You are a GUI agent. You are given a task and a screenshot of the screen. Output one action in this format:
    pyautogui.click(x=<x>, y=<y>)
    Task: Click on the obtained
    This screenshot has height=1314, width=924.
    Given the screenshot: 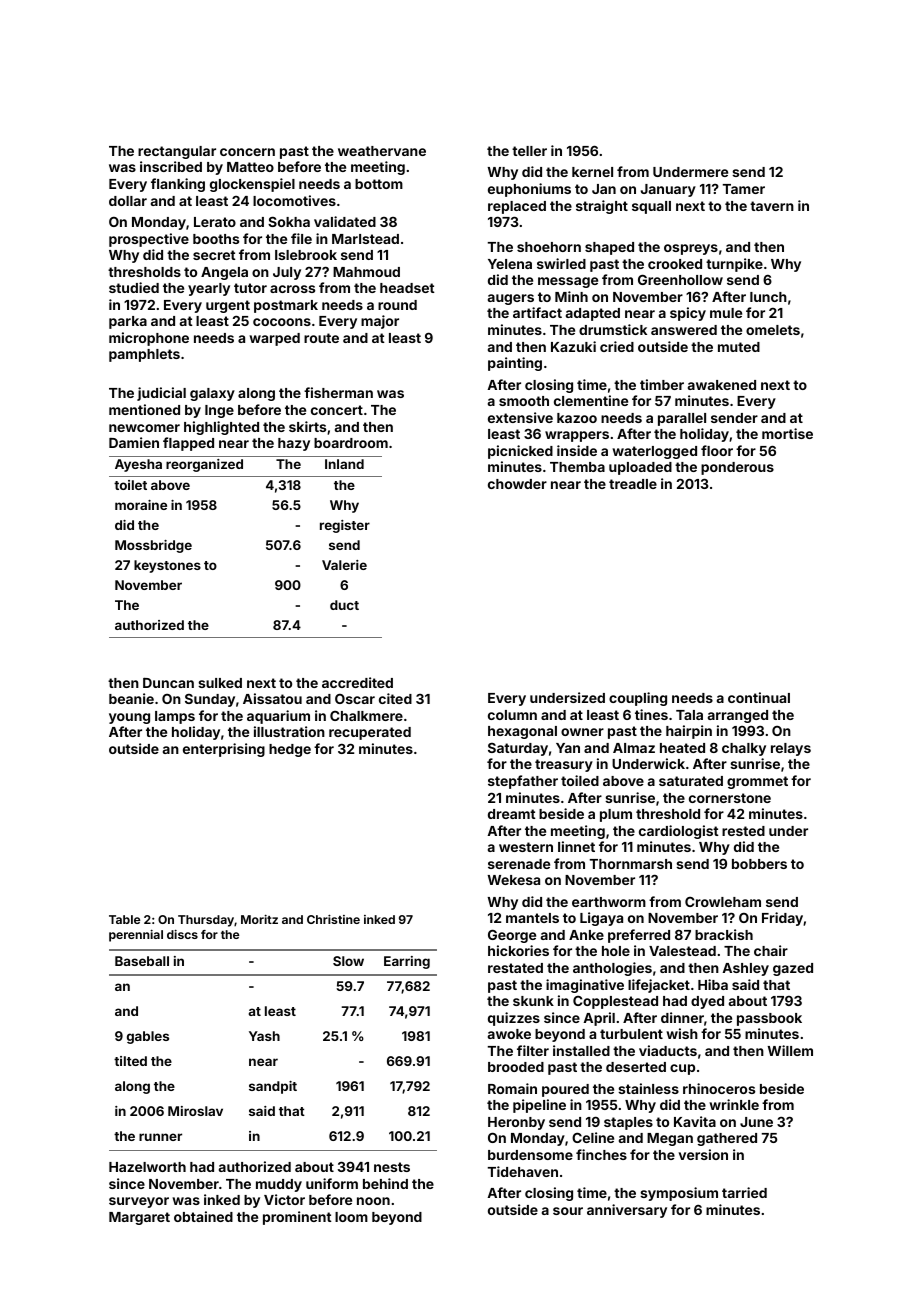 What is the action you would take?
    pyautogui.click(x=203, y=1216)
